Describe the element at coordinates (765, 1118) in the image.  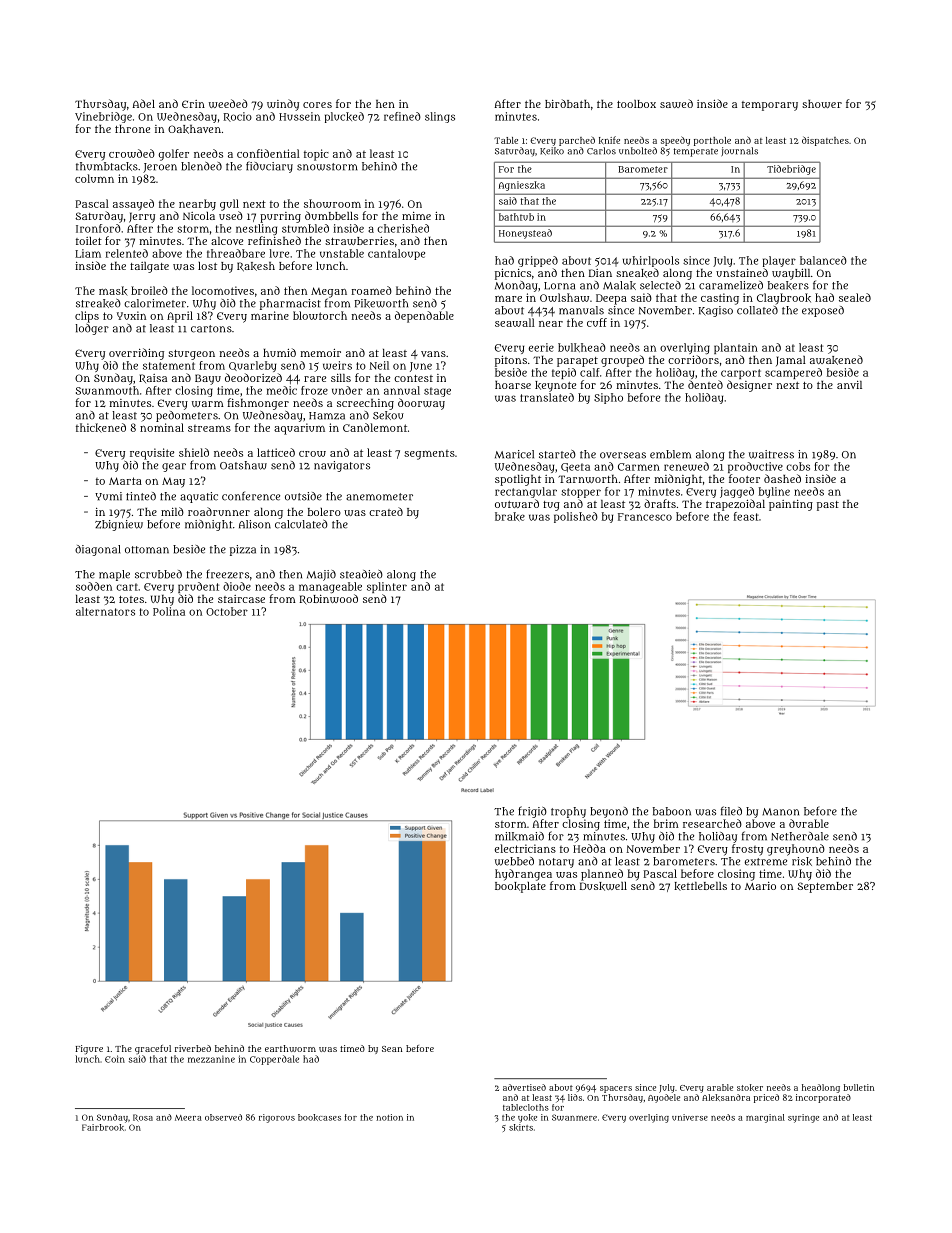
I see `marginal` at that location.
